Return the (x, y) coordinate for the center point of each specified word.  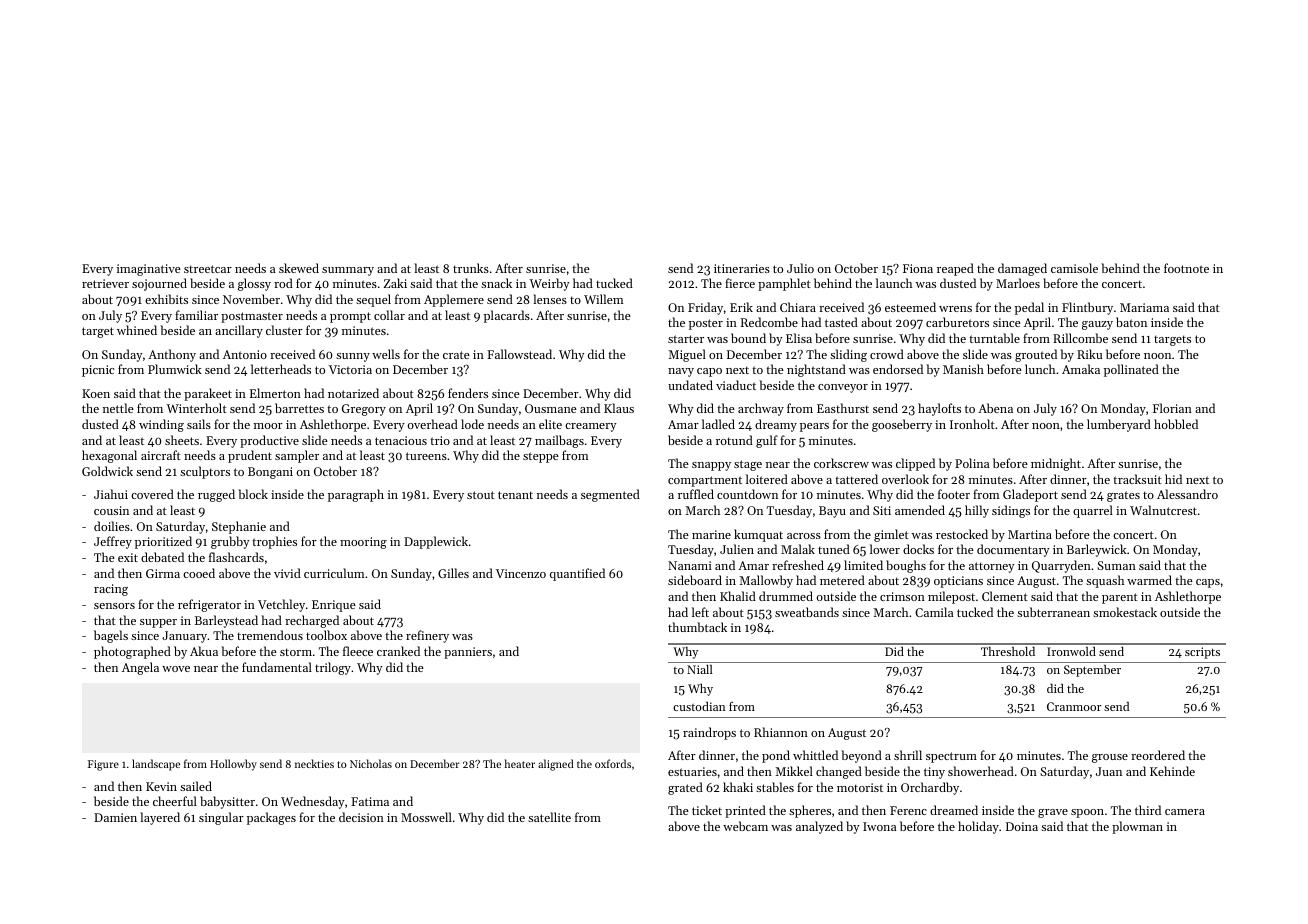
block (253, 494)
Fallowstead (519, 354)
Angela (140, 668)
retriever (105, 283)
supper (158, 623)
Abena (995, 408)
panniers (468, 653)
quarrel (1093, 511)
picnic (98, 371)
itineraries (742, 268)
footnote (1186, 268)
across (804, 536)
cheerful (175, 801)
